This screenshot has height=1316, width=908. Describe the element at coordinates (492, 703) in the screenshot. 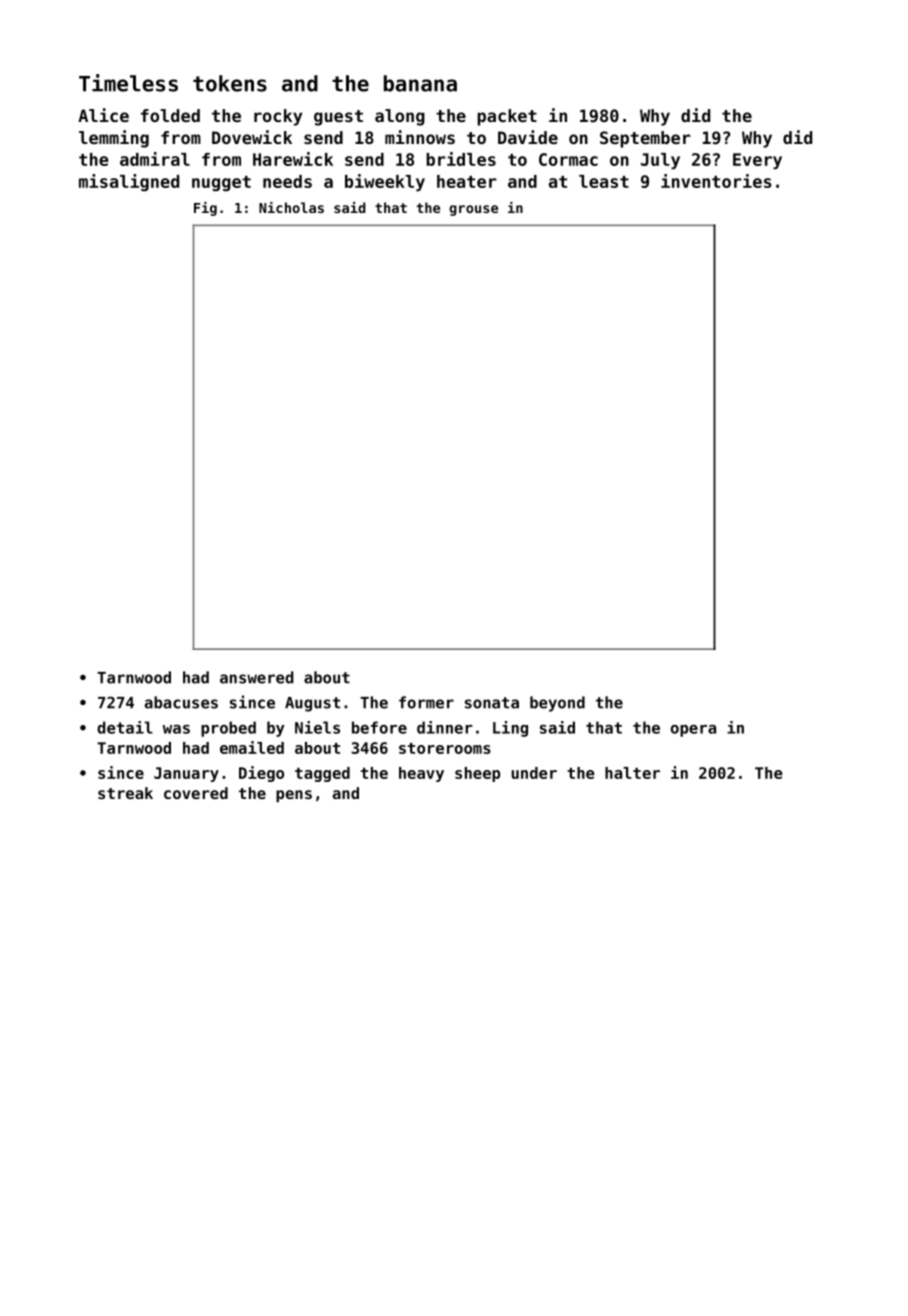

I see `sonata` at that location.
